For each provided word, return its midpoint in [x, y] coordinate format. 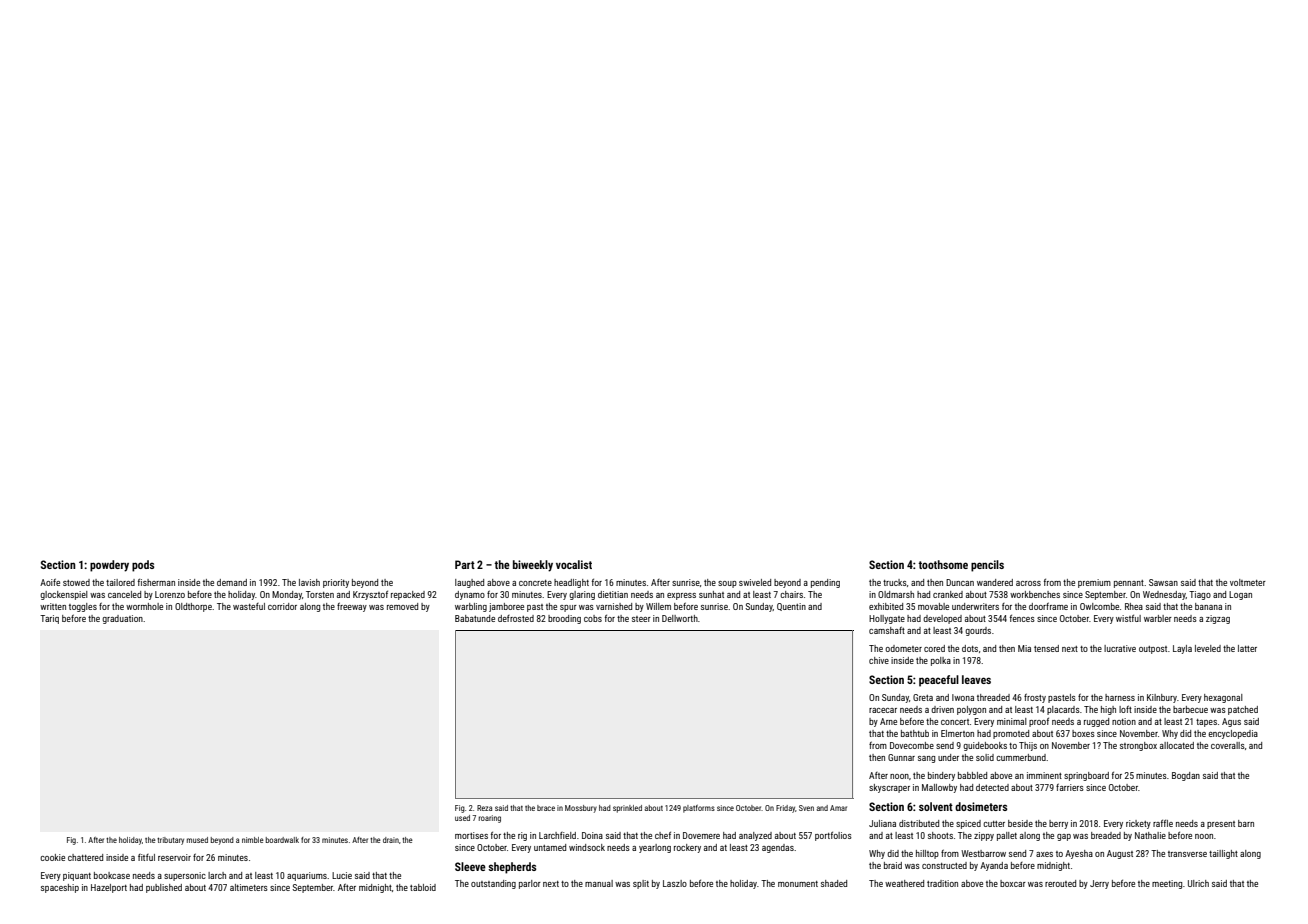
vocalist [574, 564]
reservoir [174, 857]
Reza [484, 808]
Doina [592, 835]
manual [599, 883]
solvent [936, 806]
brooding [564, 619]
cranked [948, 594]
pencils [987, 566]
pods [143, 566]
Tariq [49, 619]
